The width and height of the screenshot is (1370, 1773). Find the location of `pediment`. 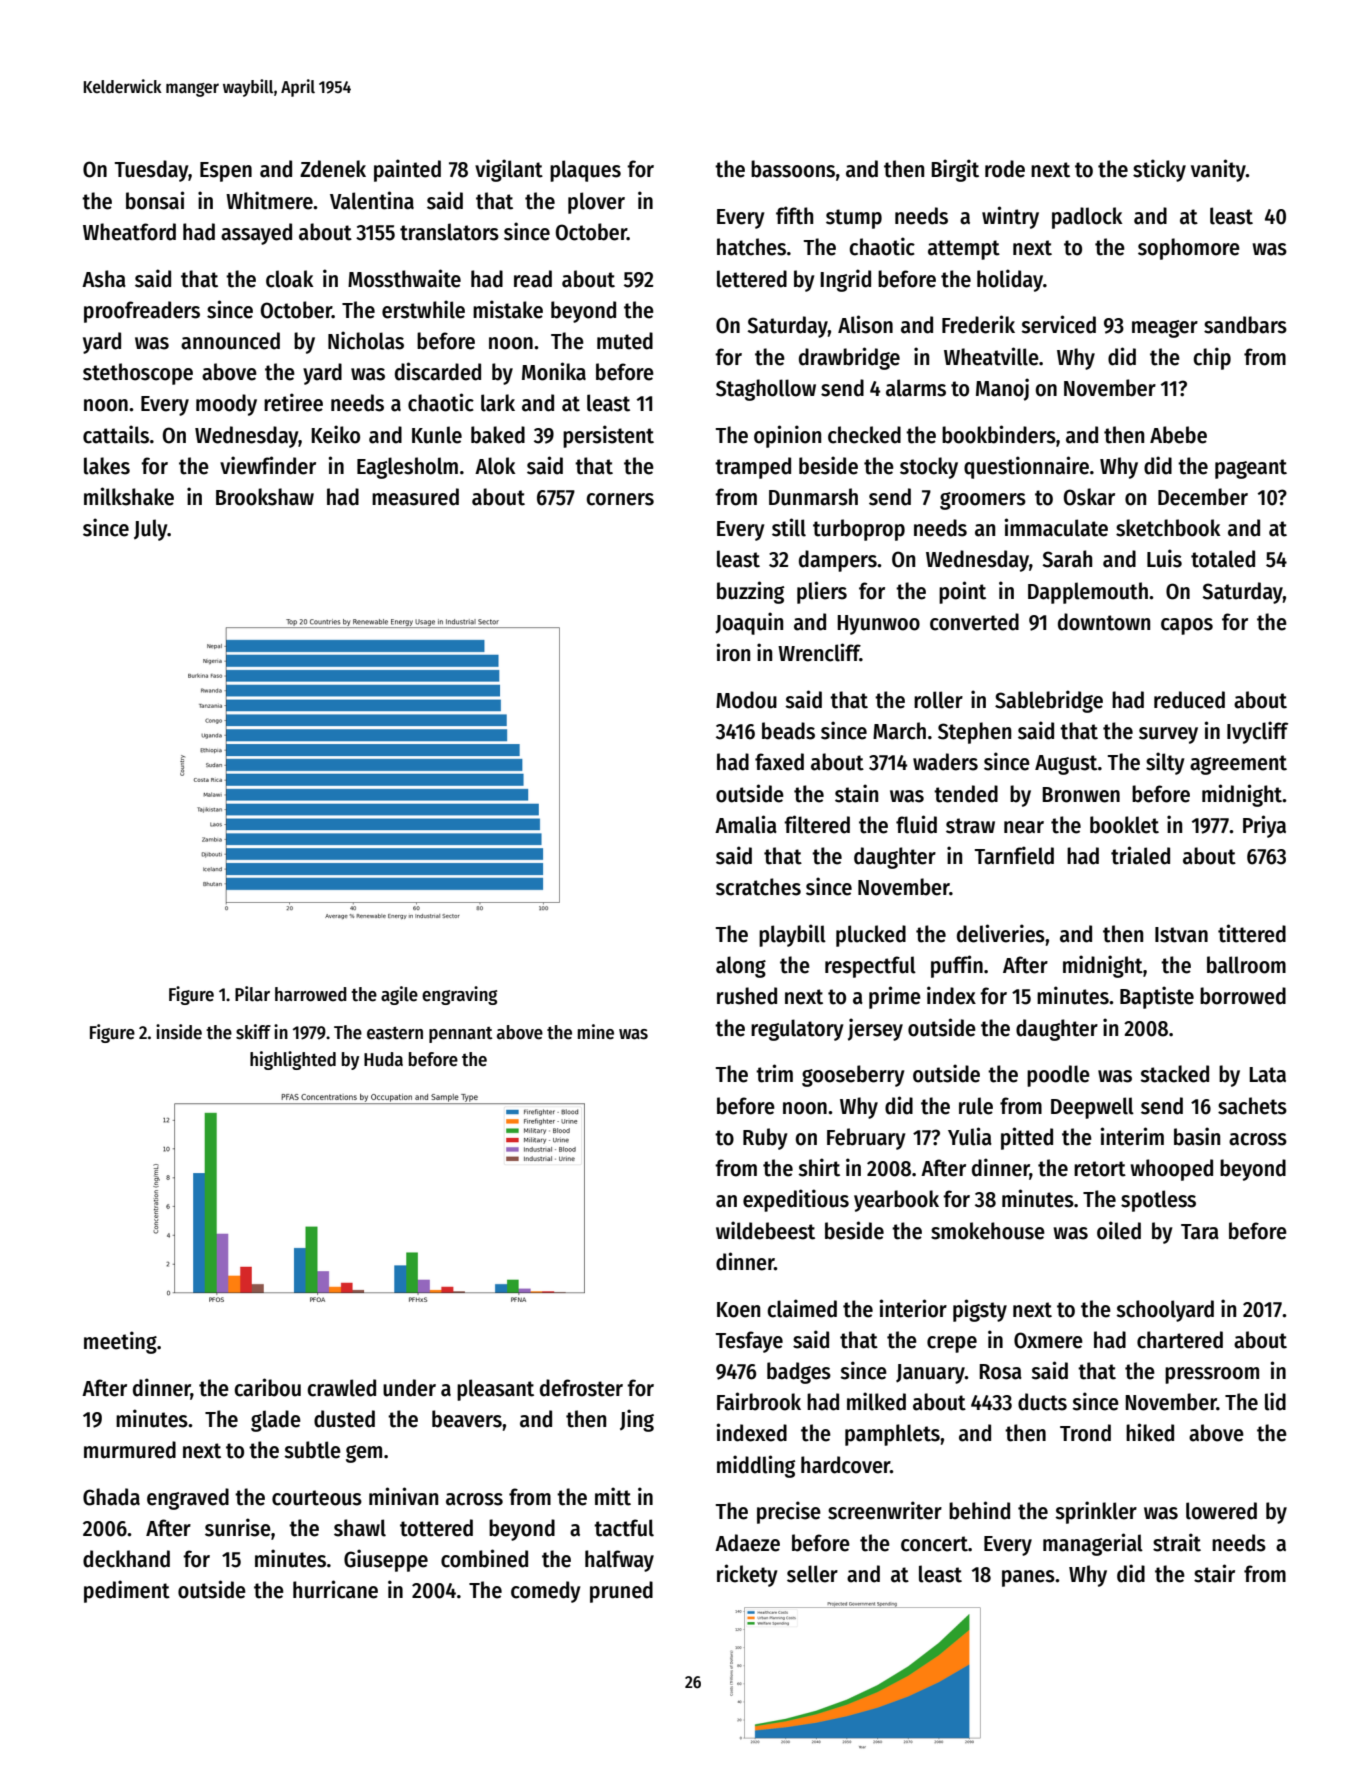

pediment is located at coordinates (127, 1591).
